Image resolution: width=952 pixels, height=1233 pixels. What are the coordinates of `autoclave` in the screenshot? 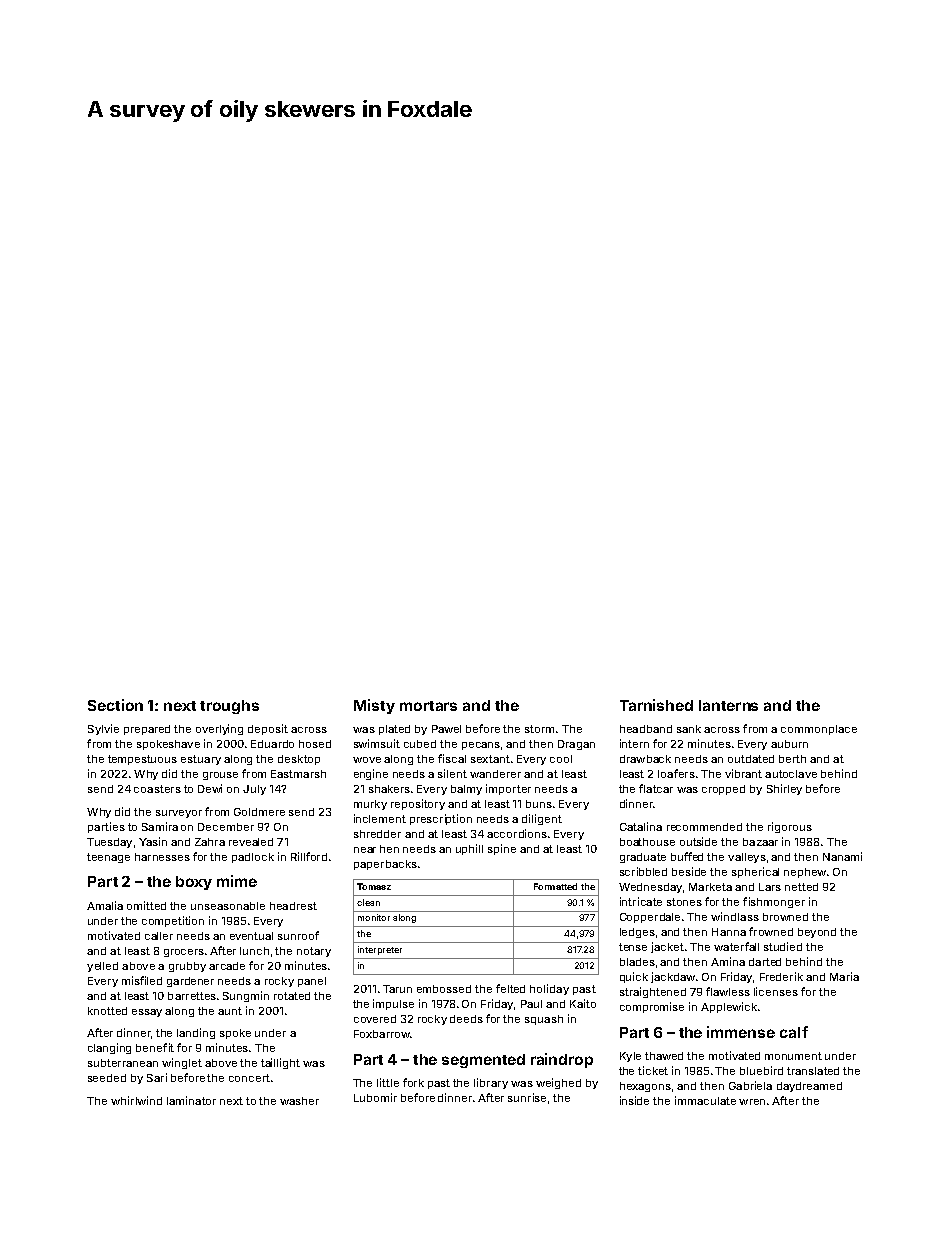 It's located at (791, 774).
